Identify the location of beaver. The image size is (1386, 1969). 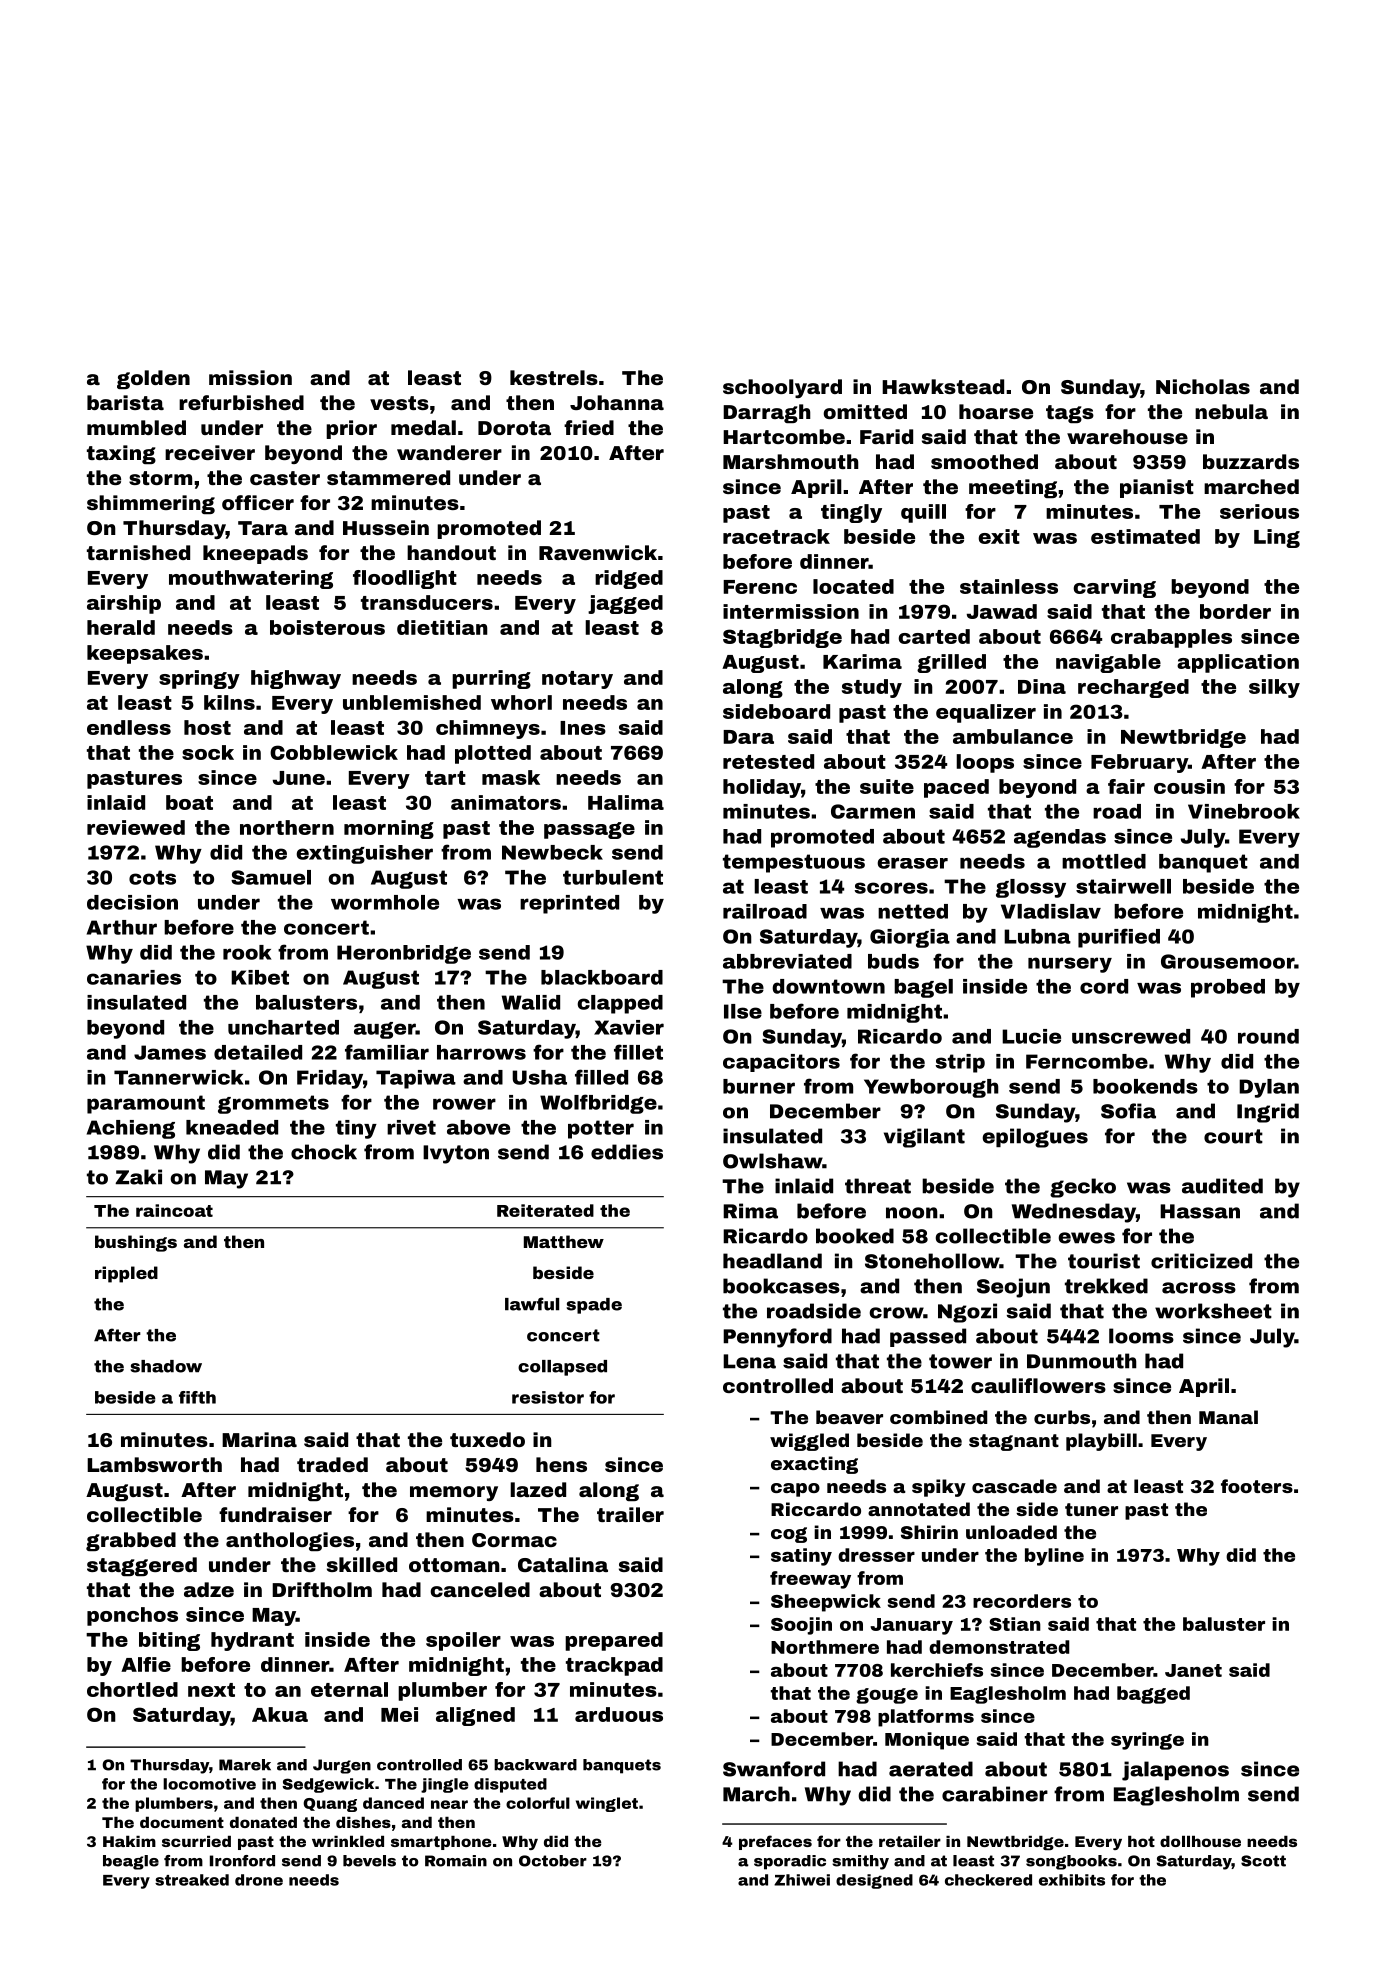
(849, 1417).
